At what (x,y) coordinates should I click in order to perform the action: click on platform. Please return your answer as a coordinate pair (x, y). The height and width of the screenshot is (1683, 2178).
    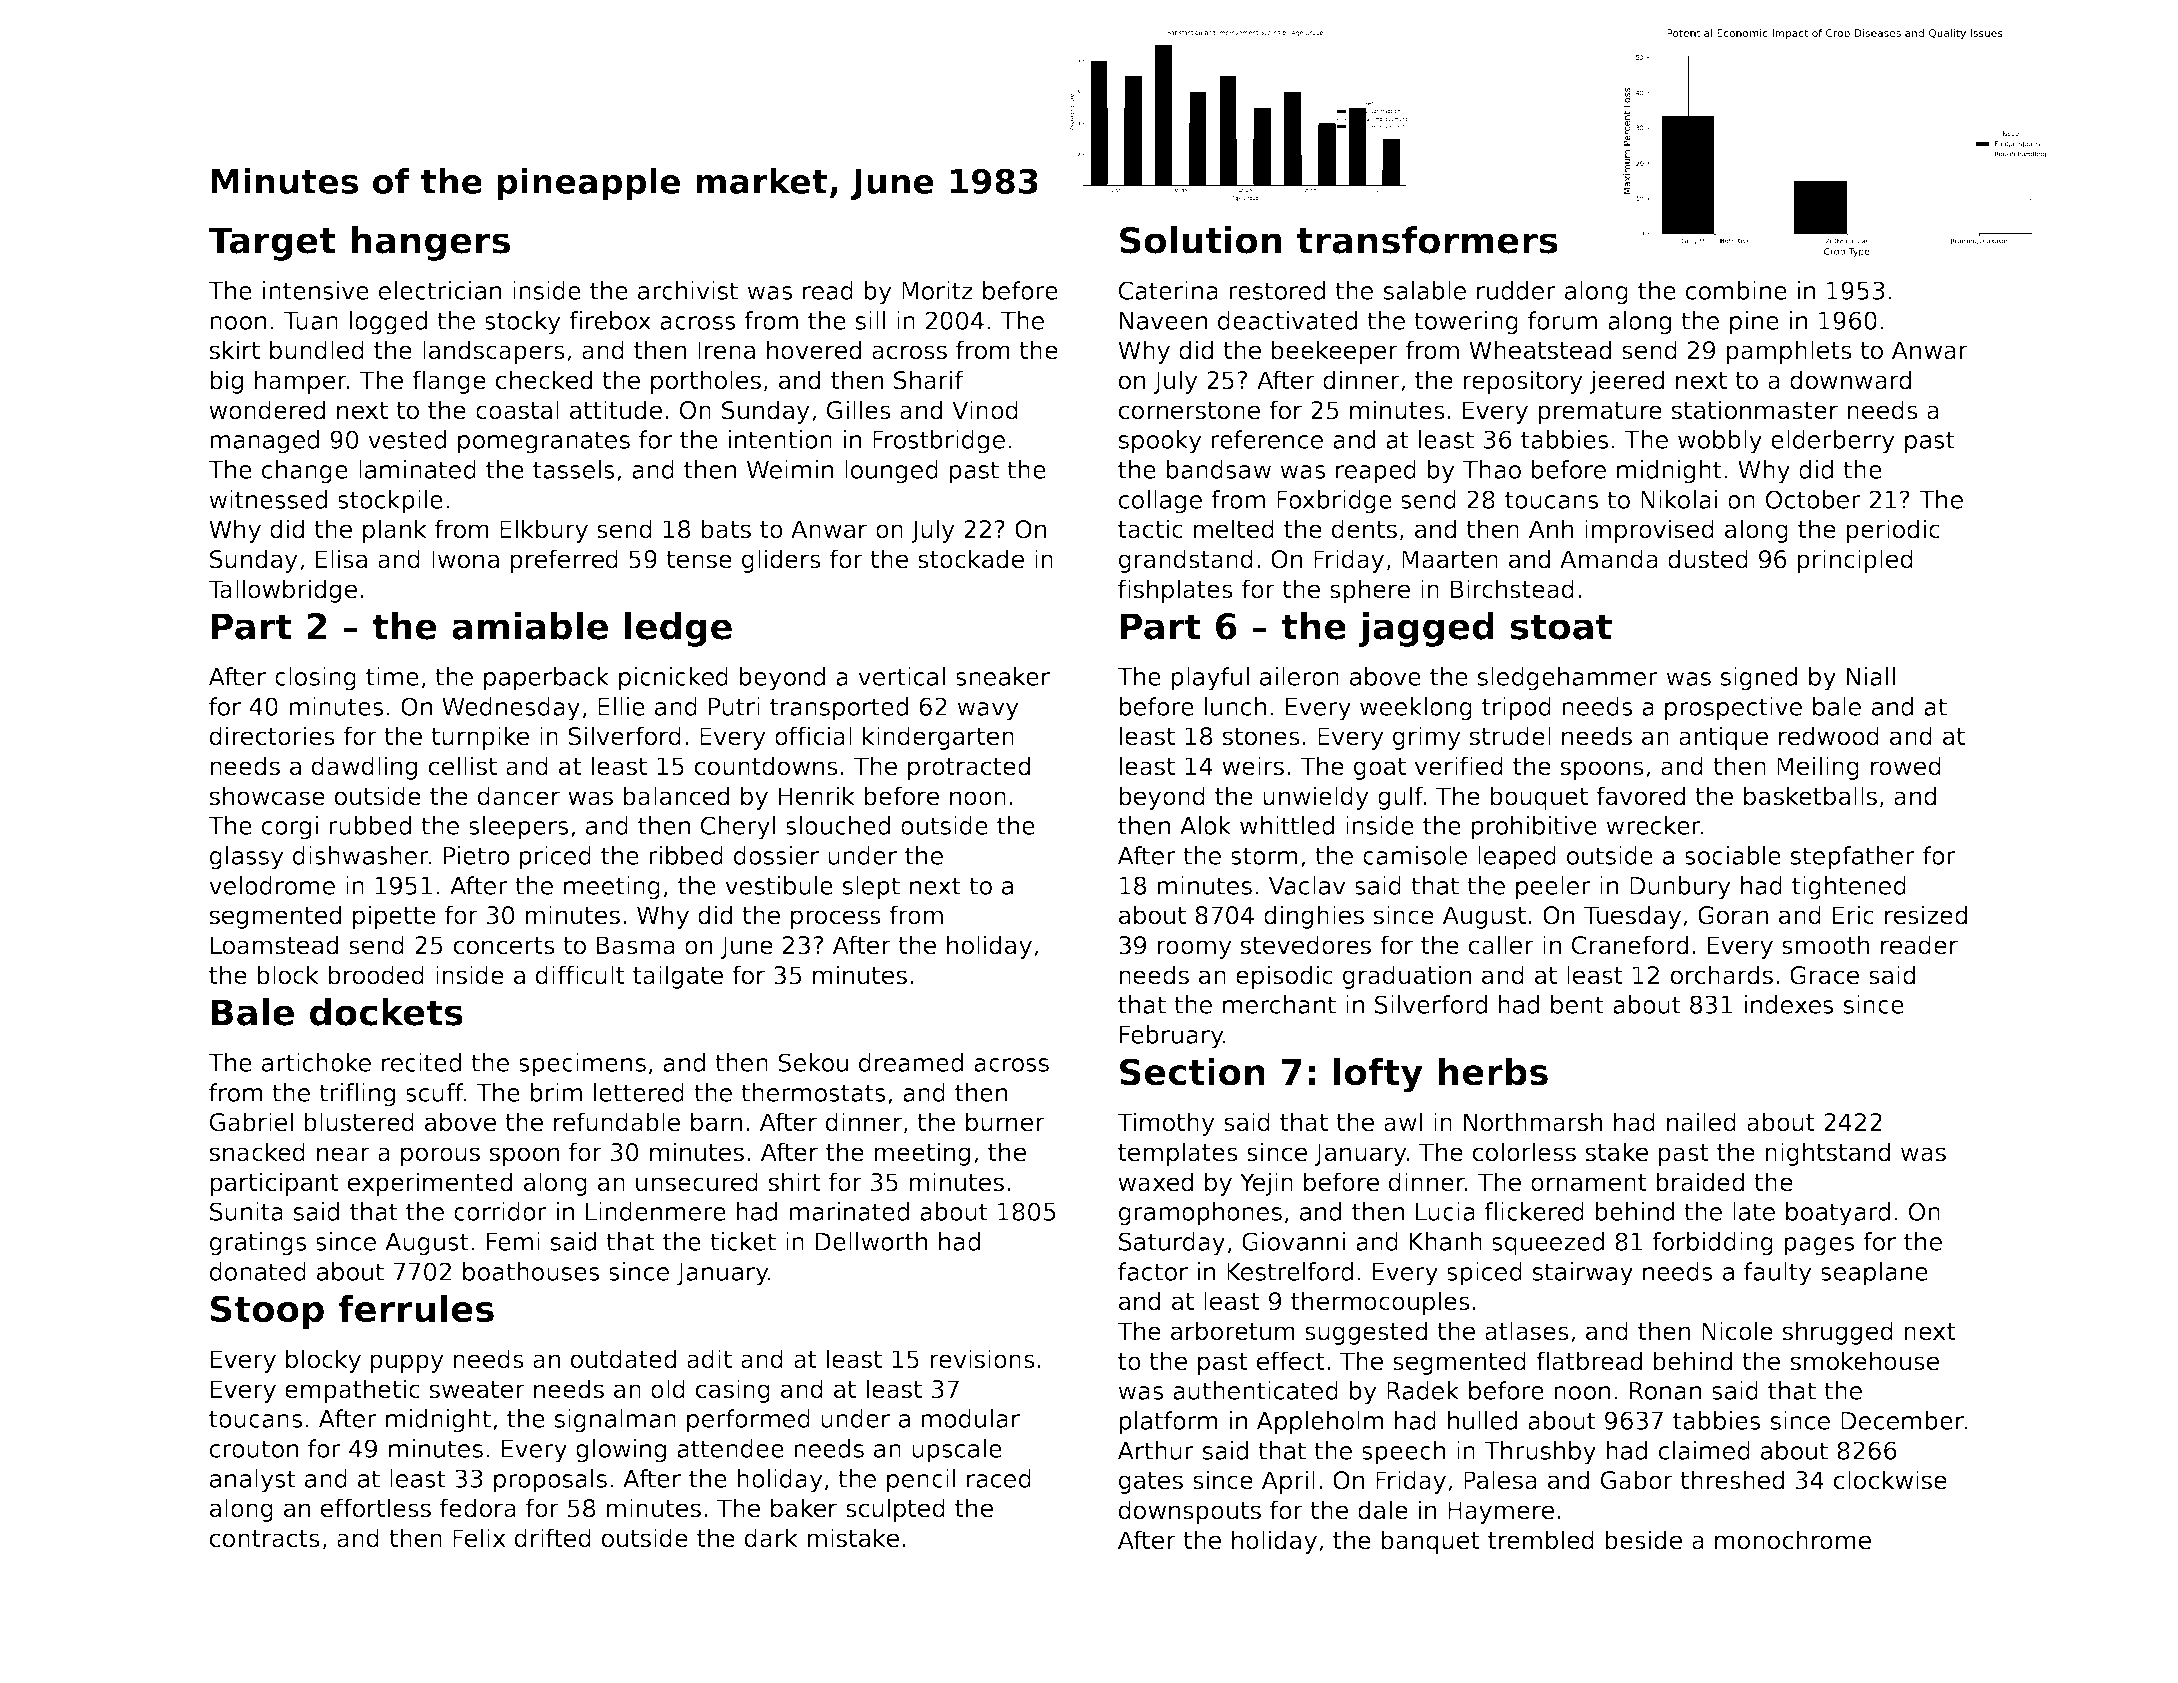
    Looking at the image, I should click on (1168, 1423).
